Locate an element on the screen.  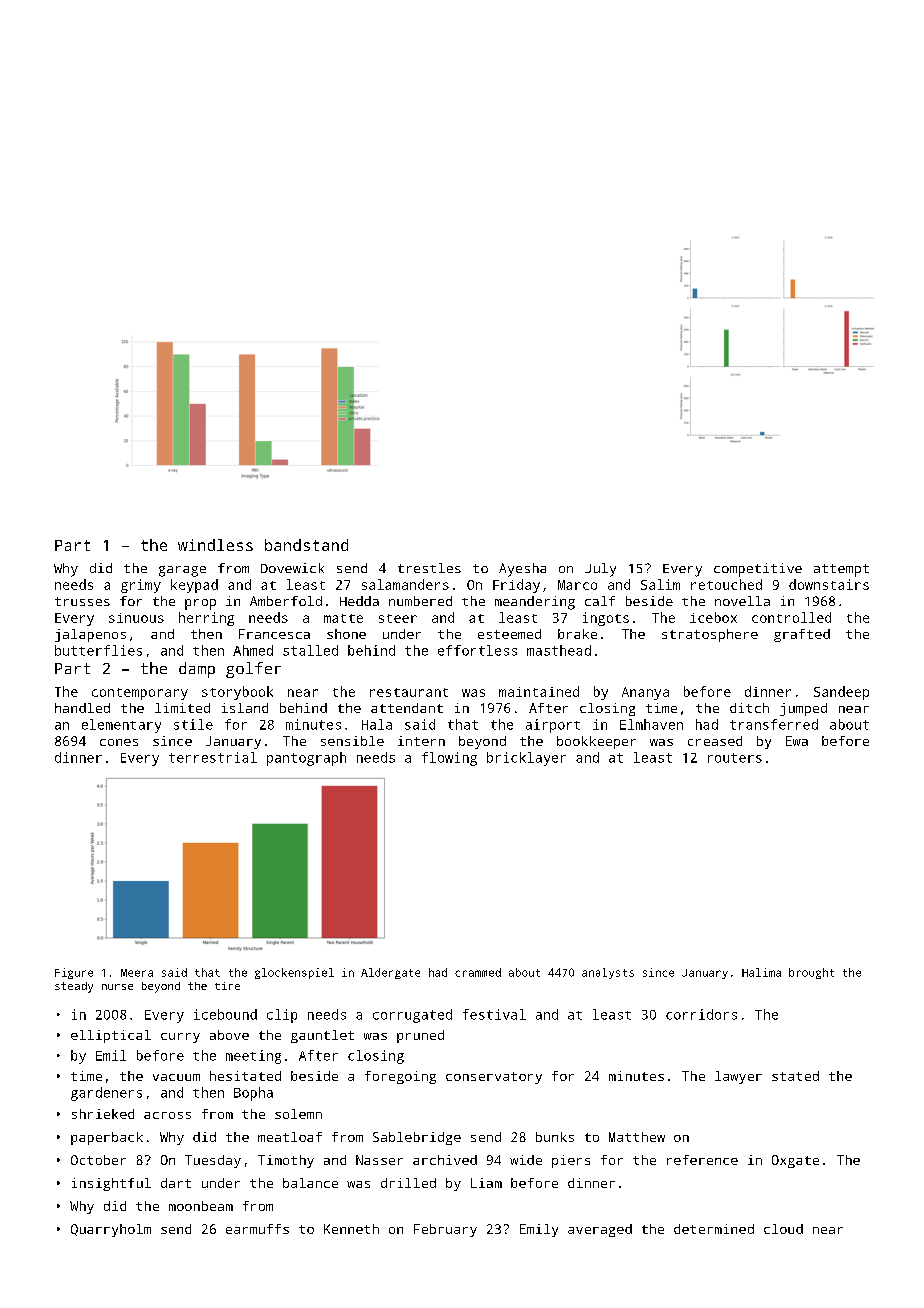
windless is located at coordinates (215, 545).
